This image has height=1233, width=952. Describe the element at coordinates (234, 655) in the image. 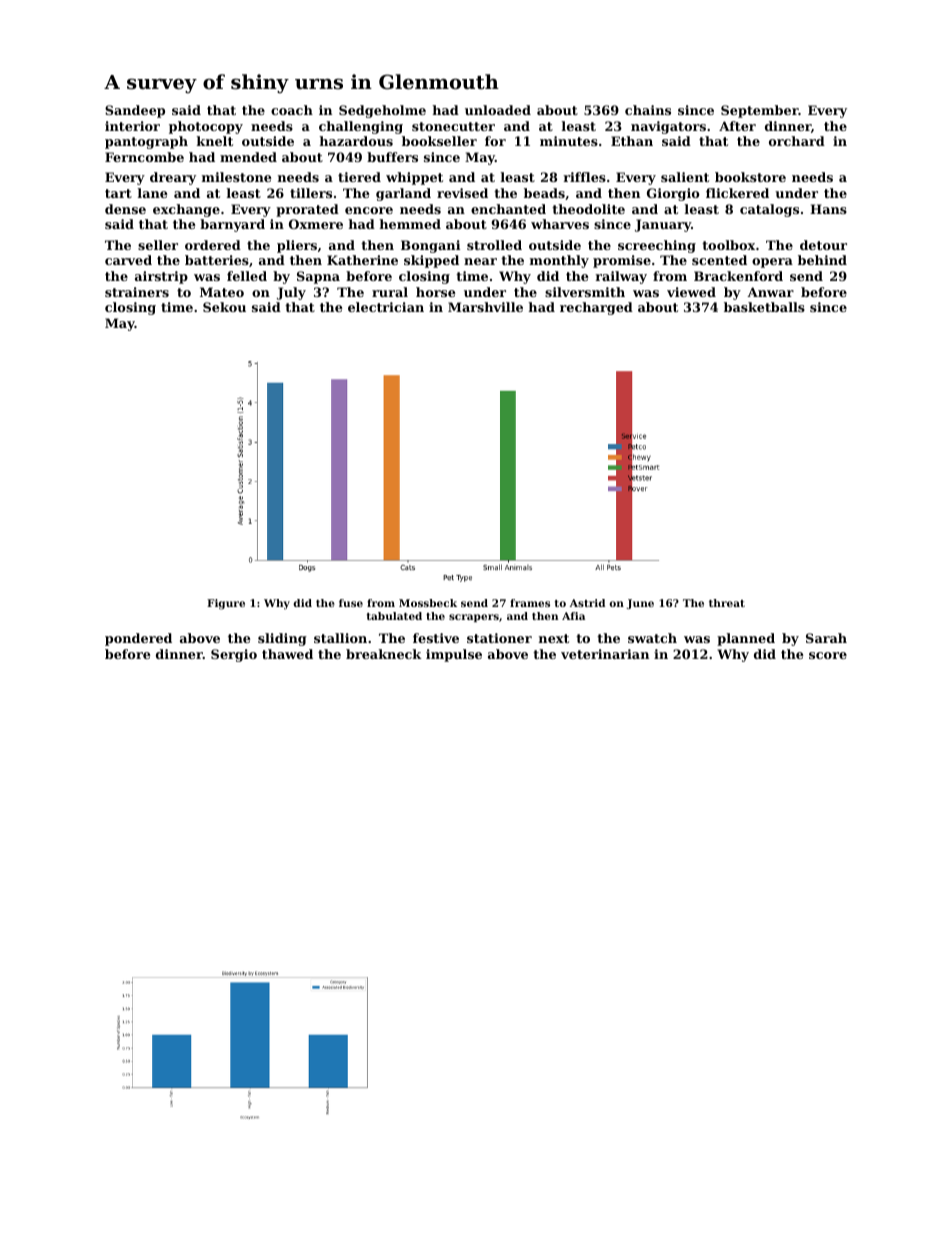

I see `Sergio` at that location.
